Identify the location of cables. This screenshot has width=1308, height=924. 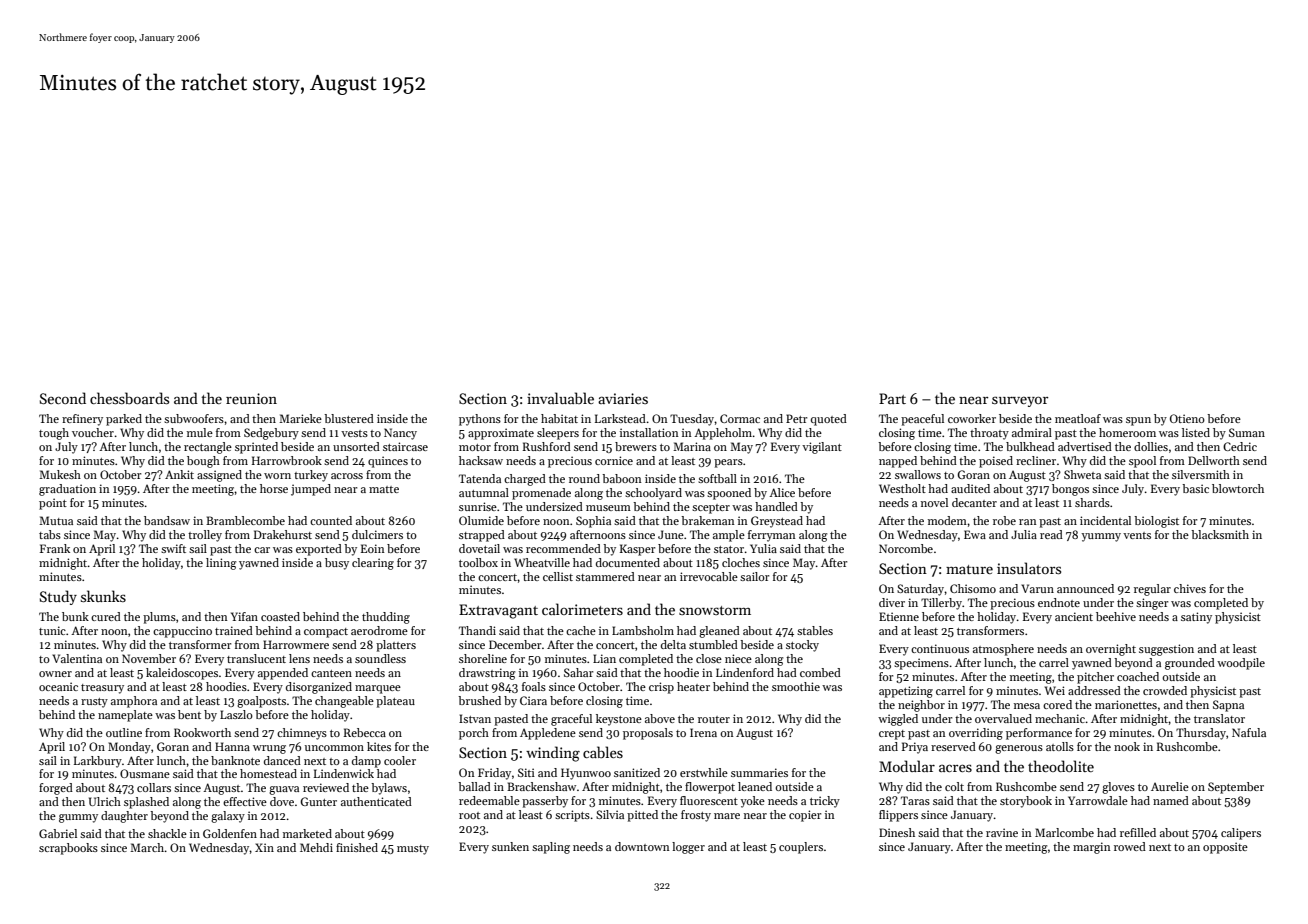
(603, 752).
